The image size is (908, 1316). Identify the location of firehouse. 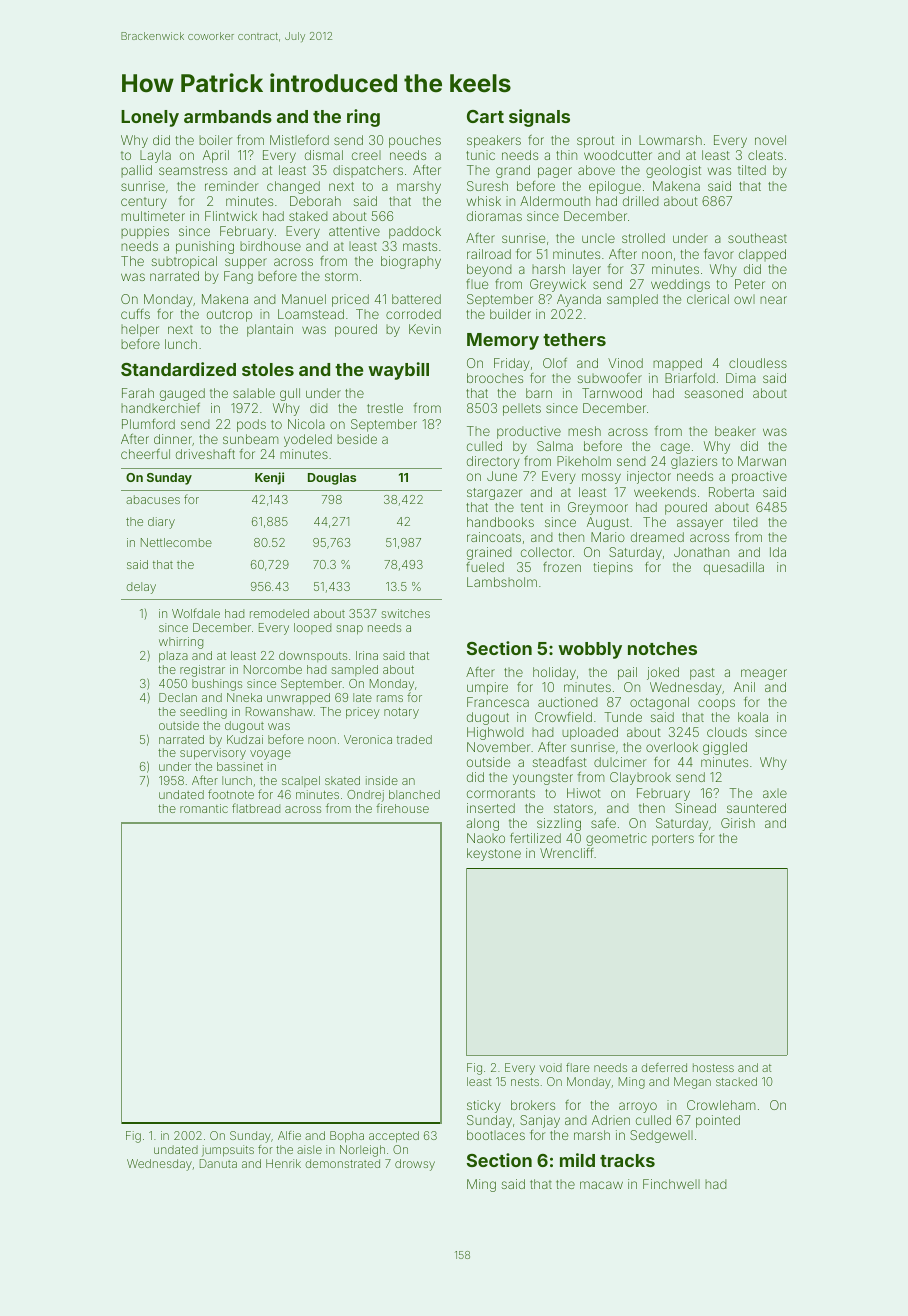
(402, 808).
